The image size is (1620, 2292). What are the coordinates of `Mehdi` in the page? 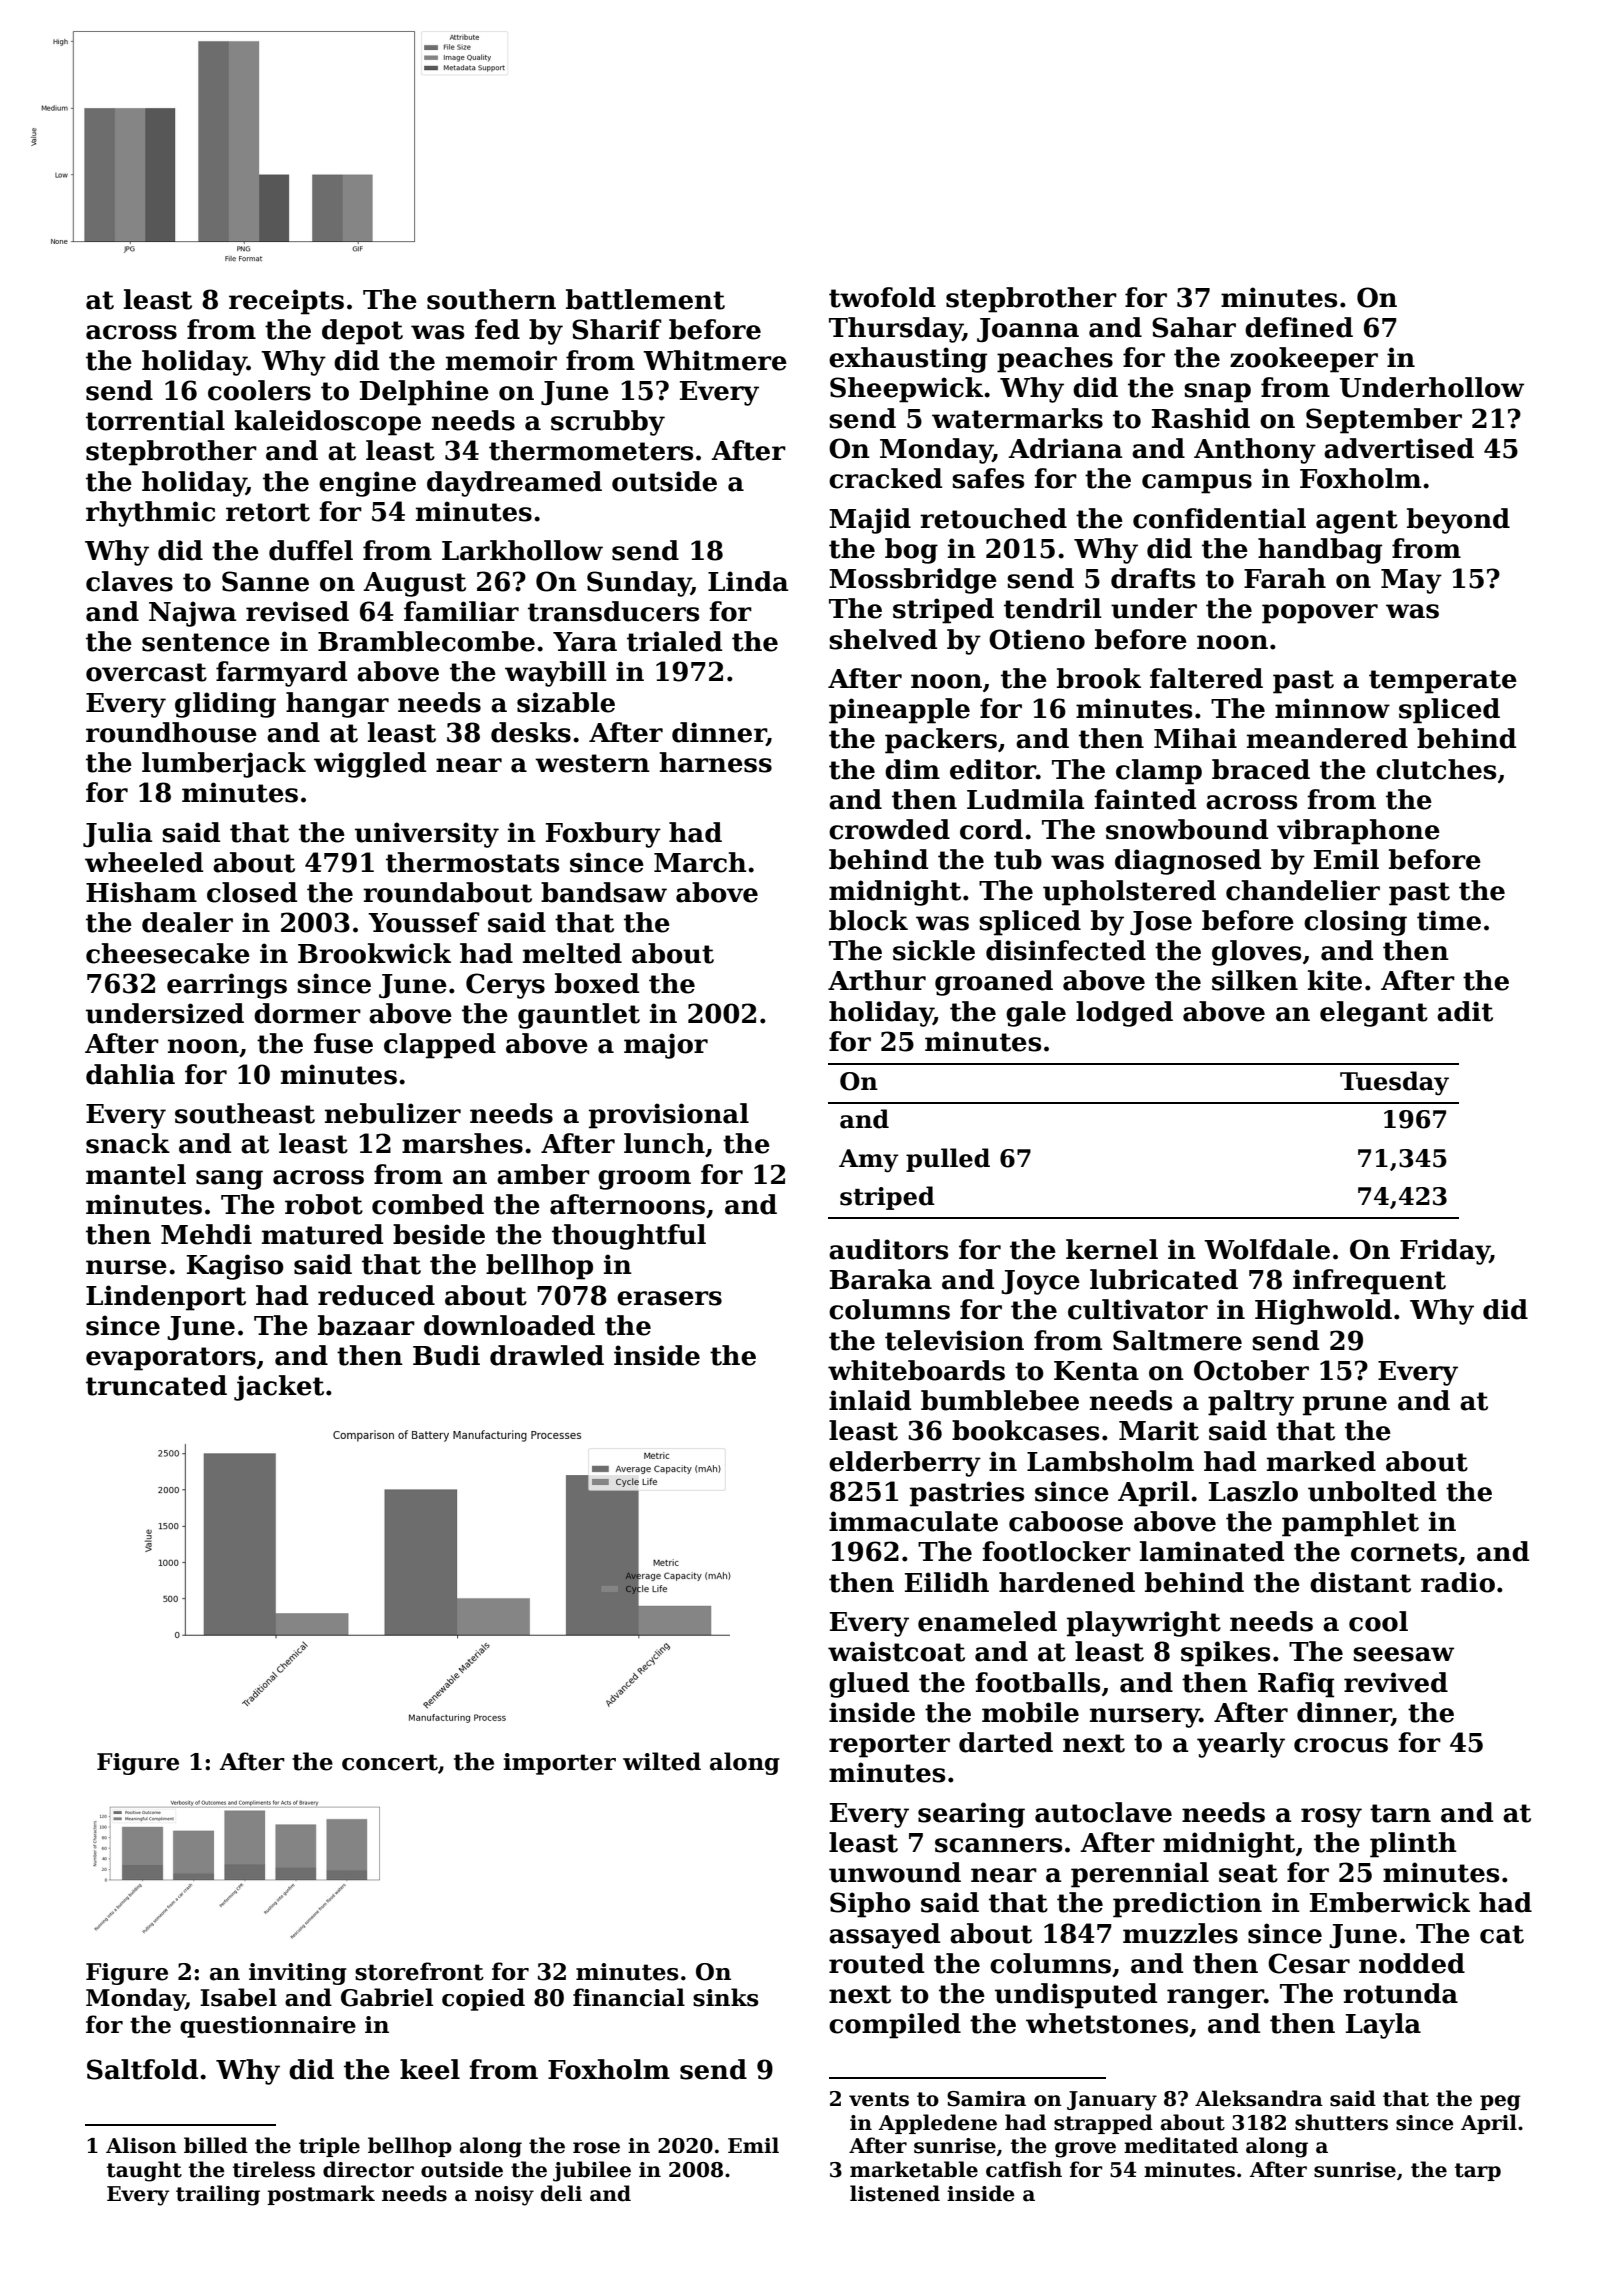 It's located at (206, 1234).
